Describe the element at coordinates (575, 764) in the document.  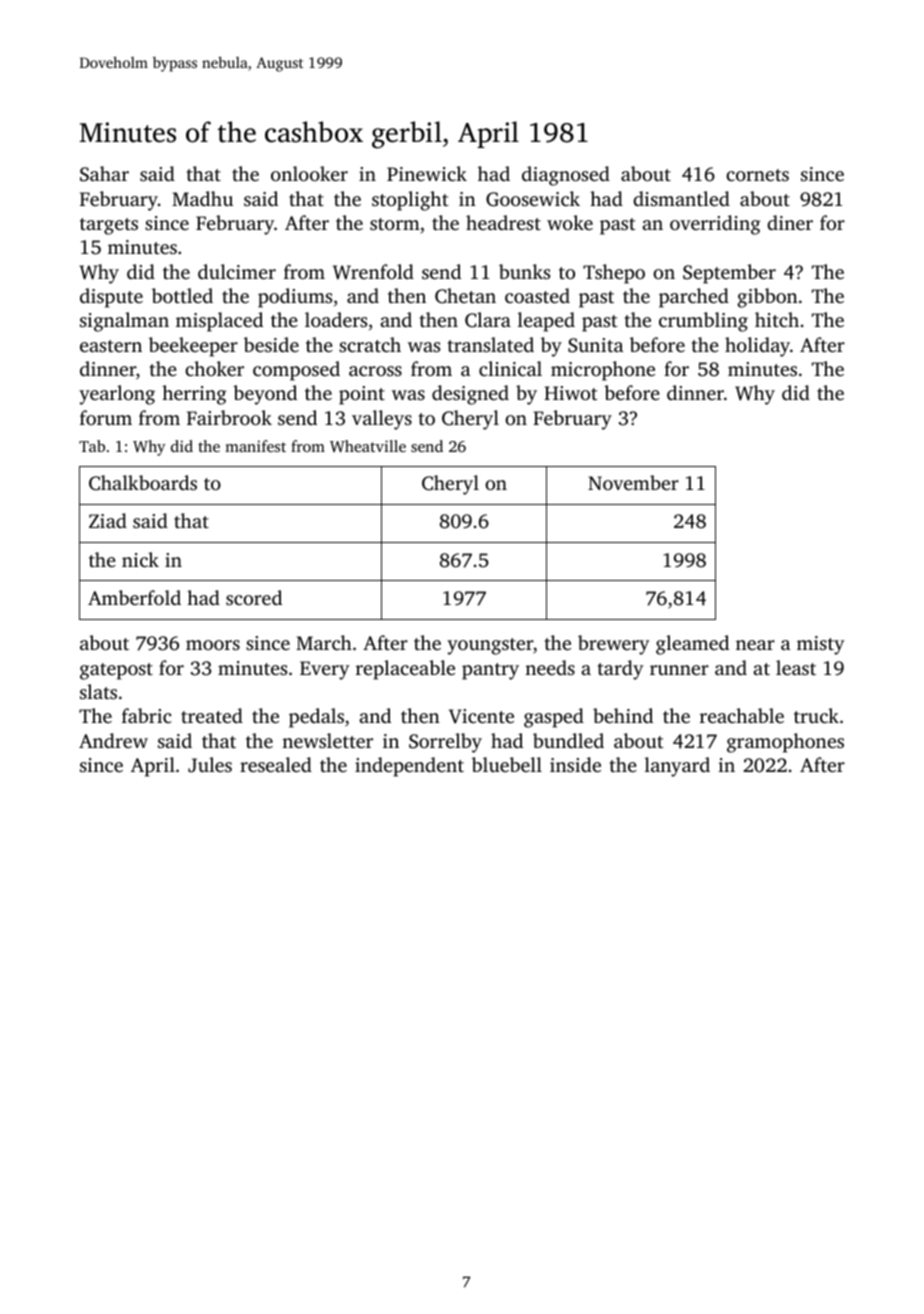
I see `inside` at that location.
